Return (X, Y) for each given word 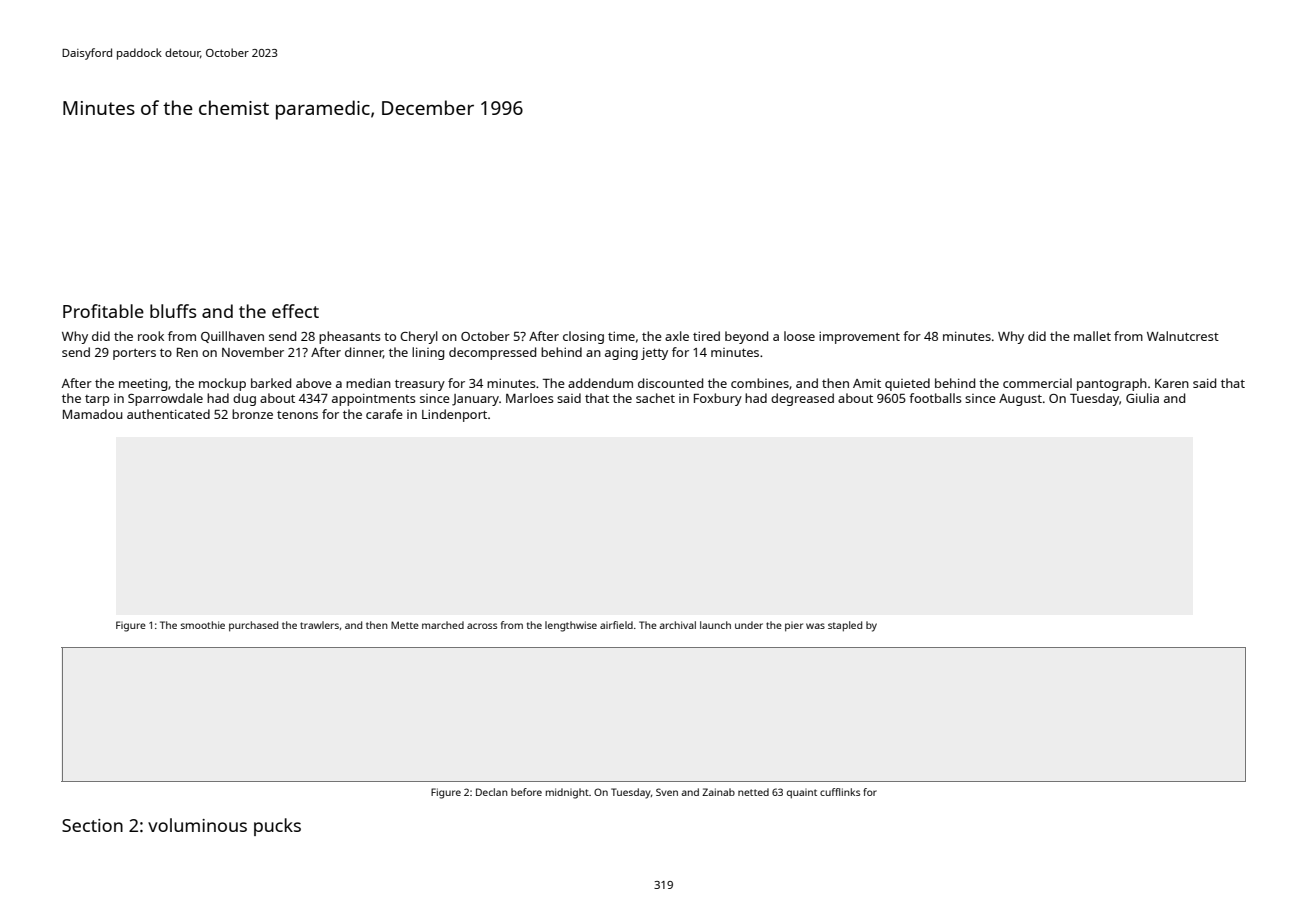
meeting (143, 384)
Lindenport (454, 415)
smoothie (203, 625)
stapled (845, 626)
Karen (1172, 383)
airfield (616, 625)
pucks (277, 827)
